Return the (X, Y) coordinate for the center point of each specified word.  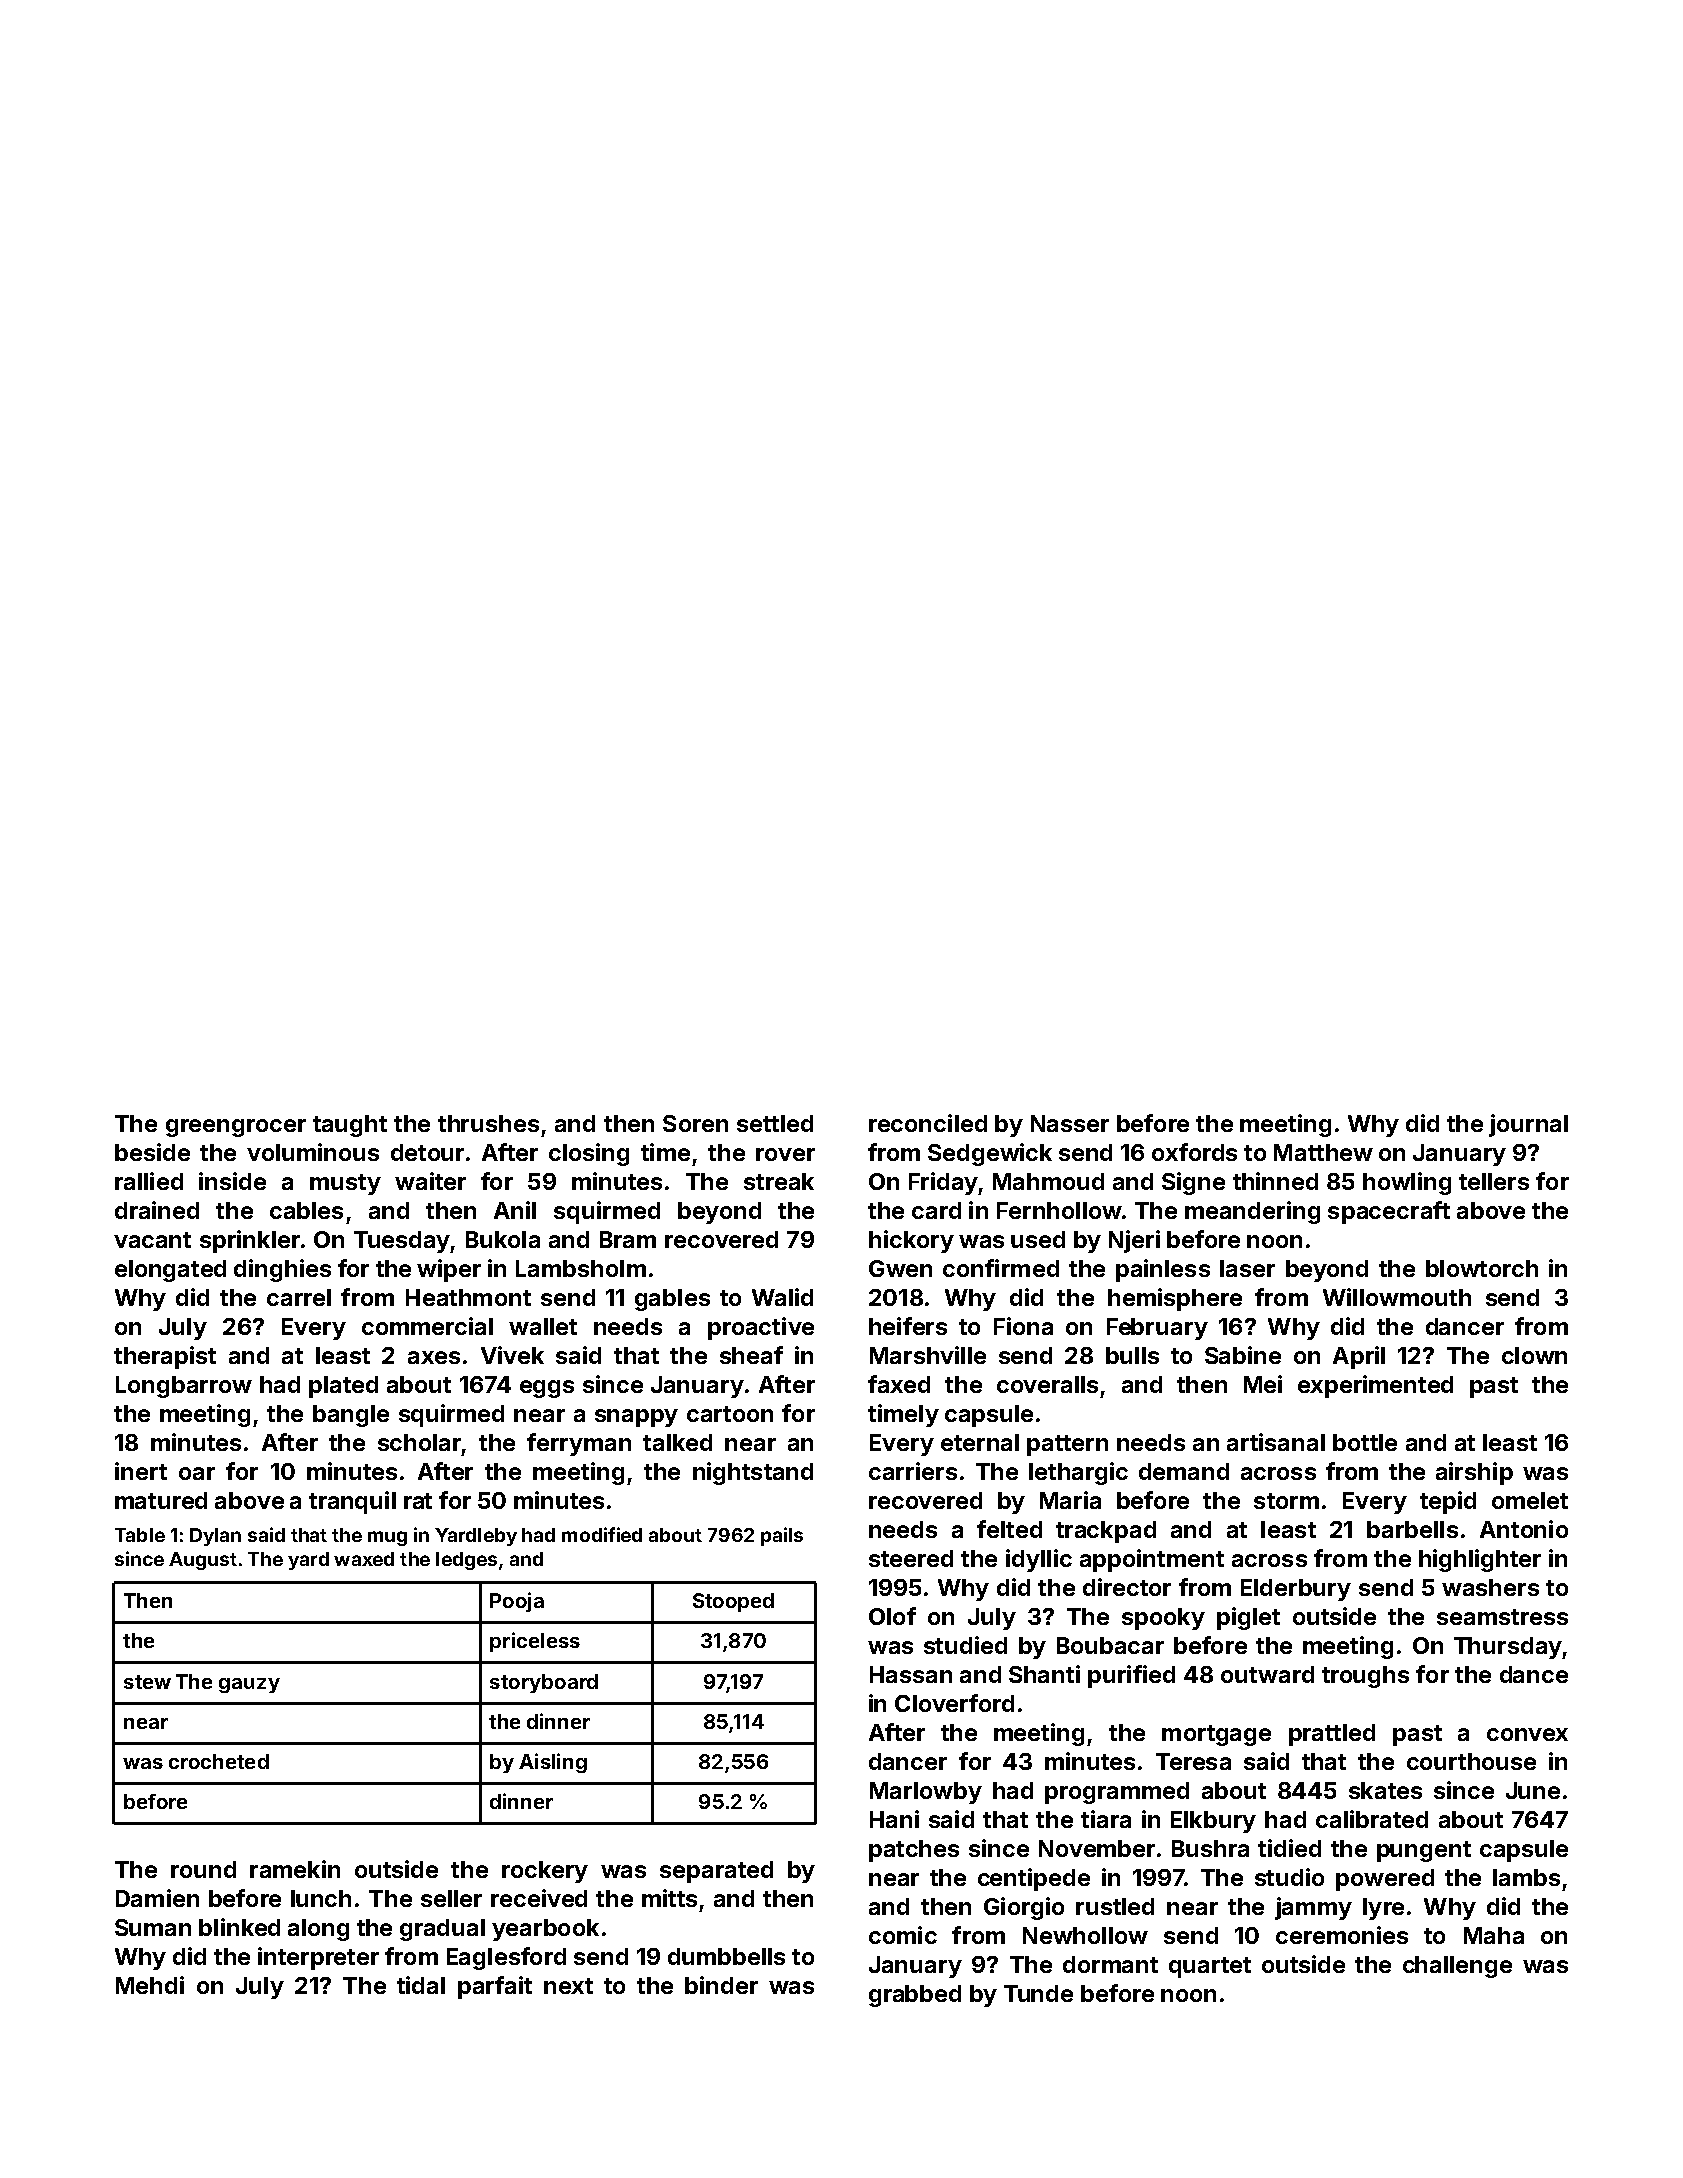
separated (716, 1872)
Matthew (1323, 1152)
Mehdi (150, 1985)
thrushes (488, 1123)
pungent (1424, 1851)
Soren (695, 1123)
